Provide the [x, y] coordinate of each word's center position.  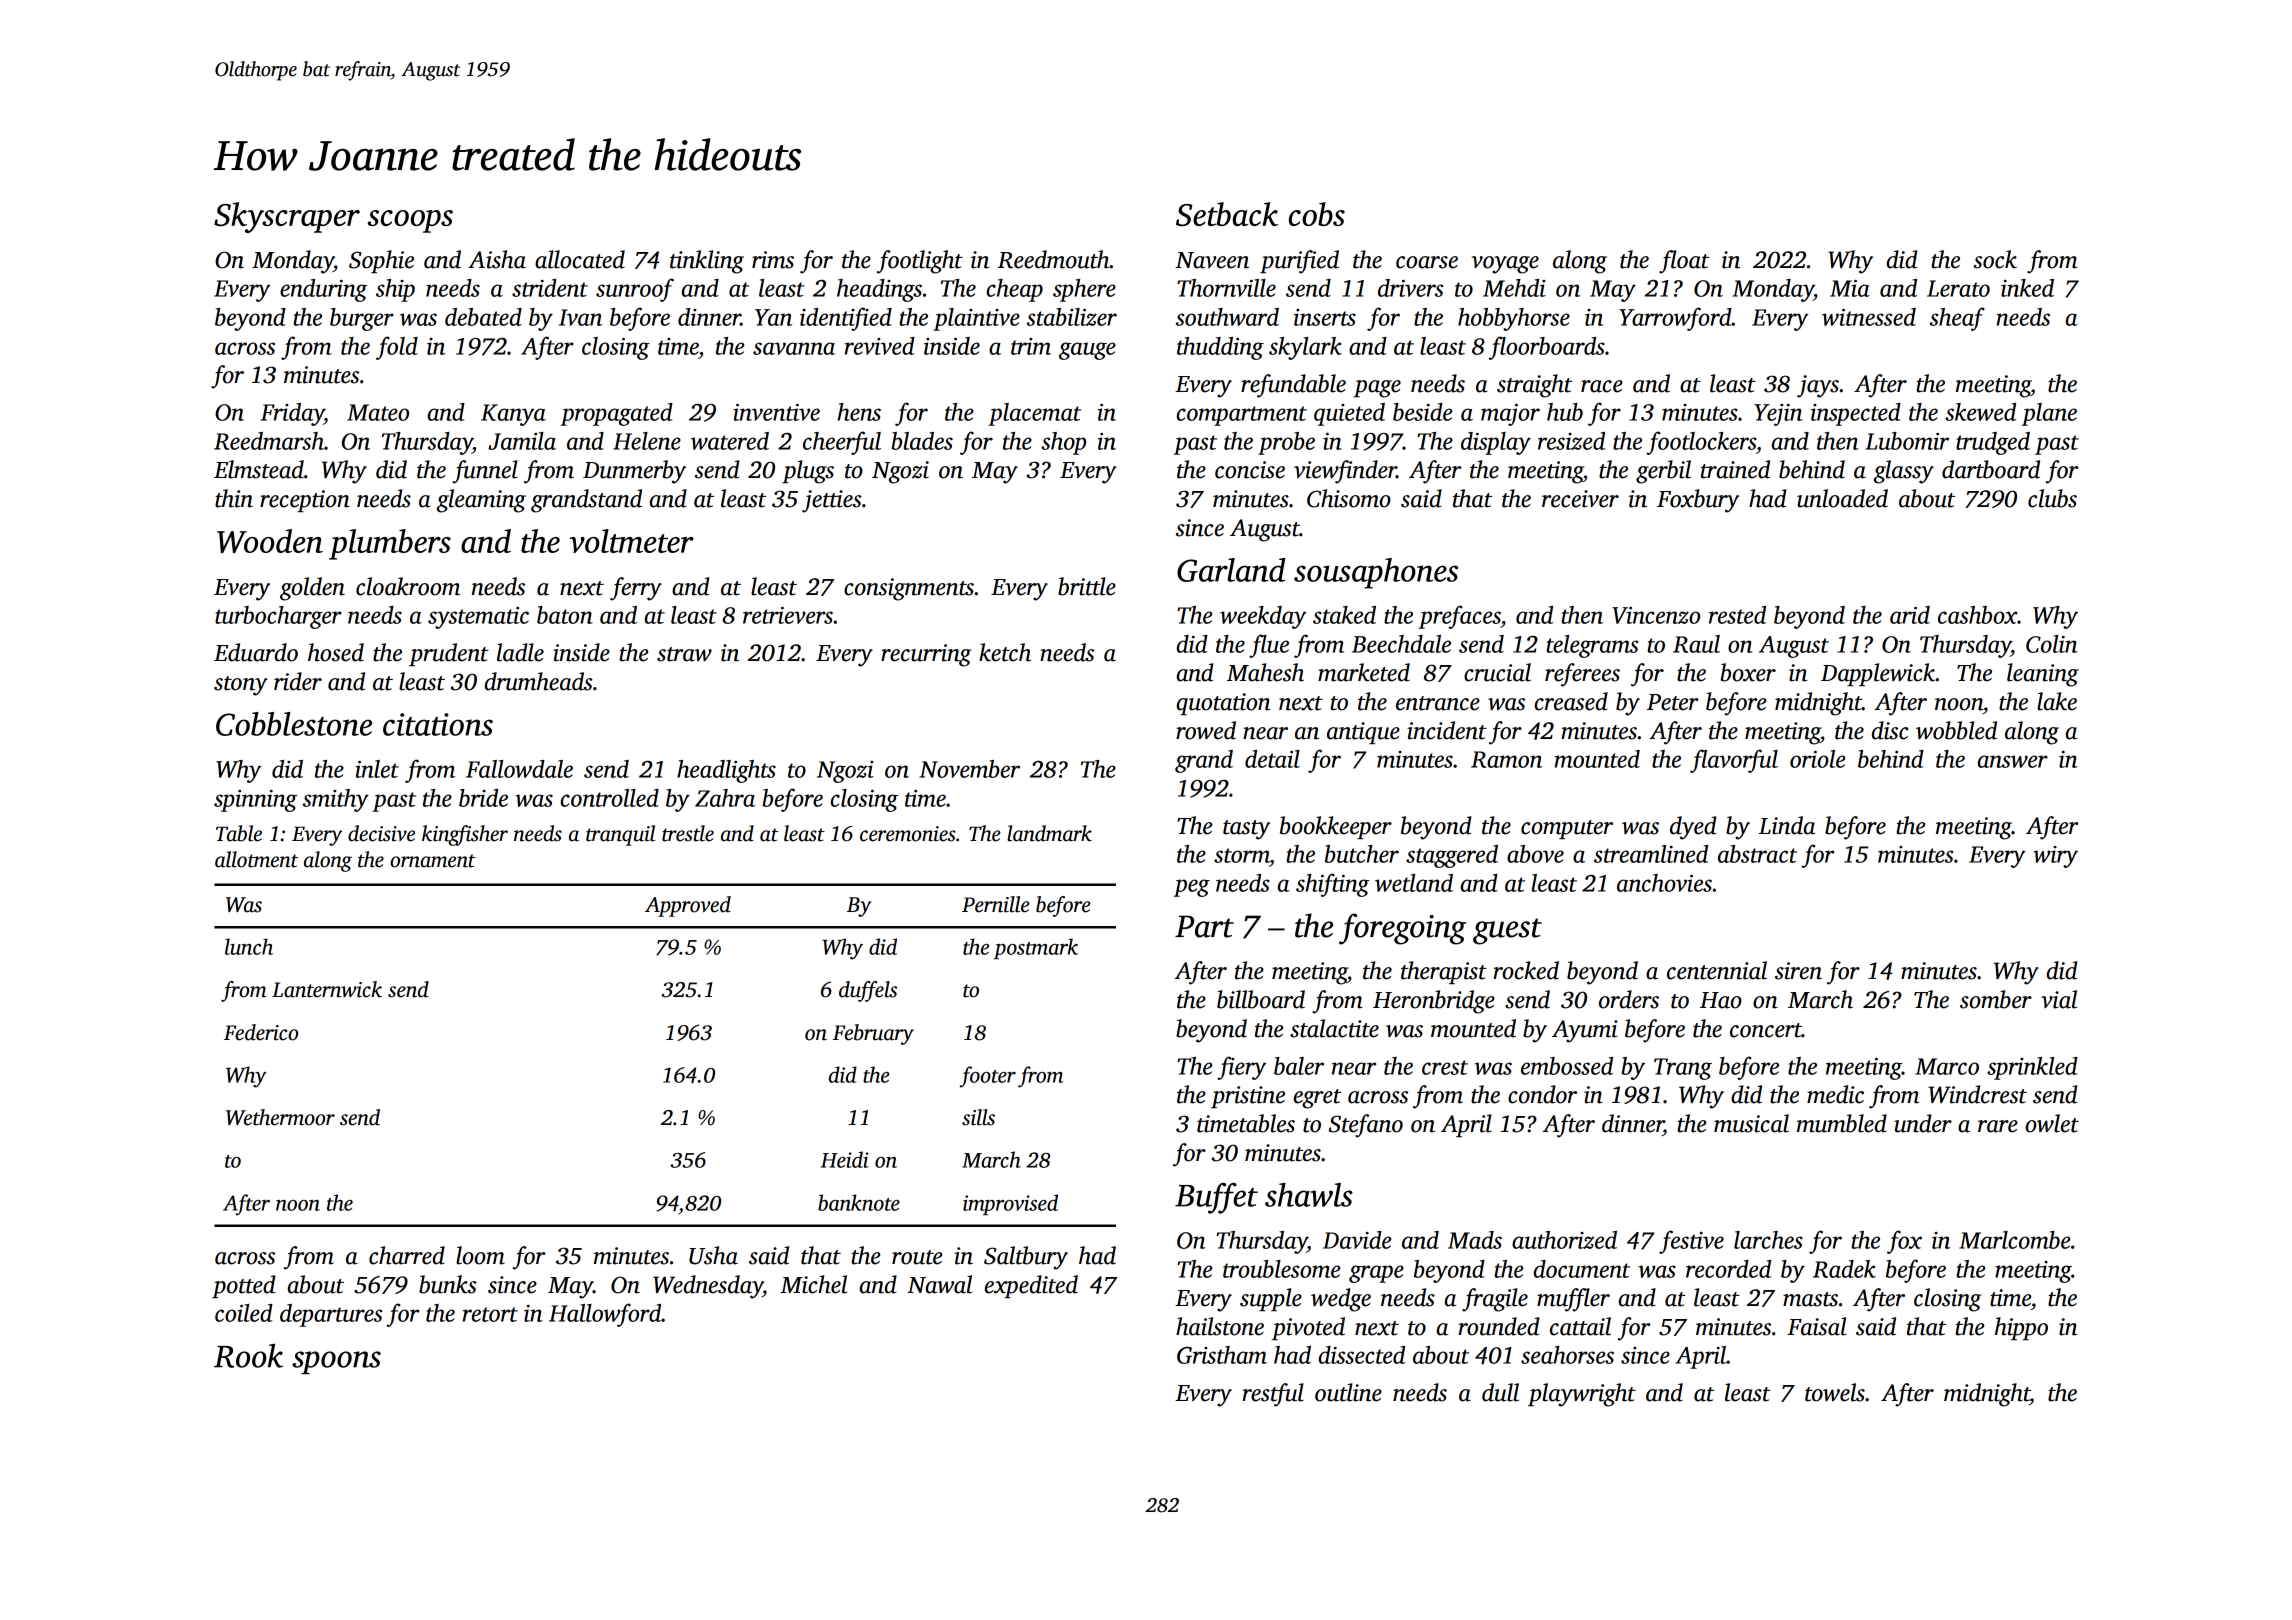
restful [1273, 1395]
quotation [1223, 704]
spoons [336, 1362]
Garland [1231, 570]
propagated [616, 414]
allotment [256, 859]
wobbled [1956, 730]
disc [1890, 730]
